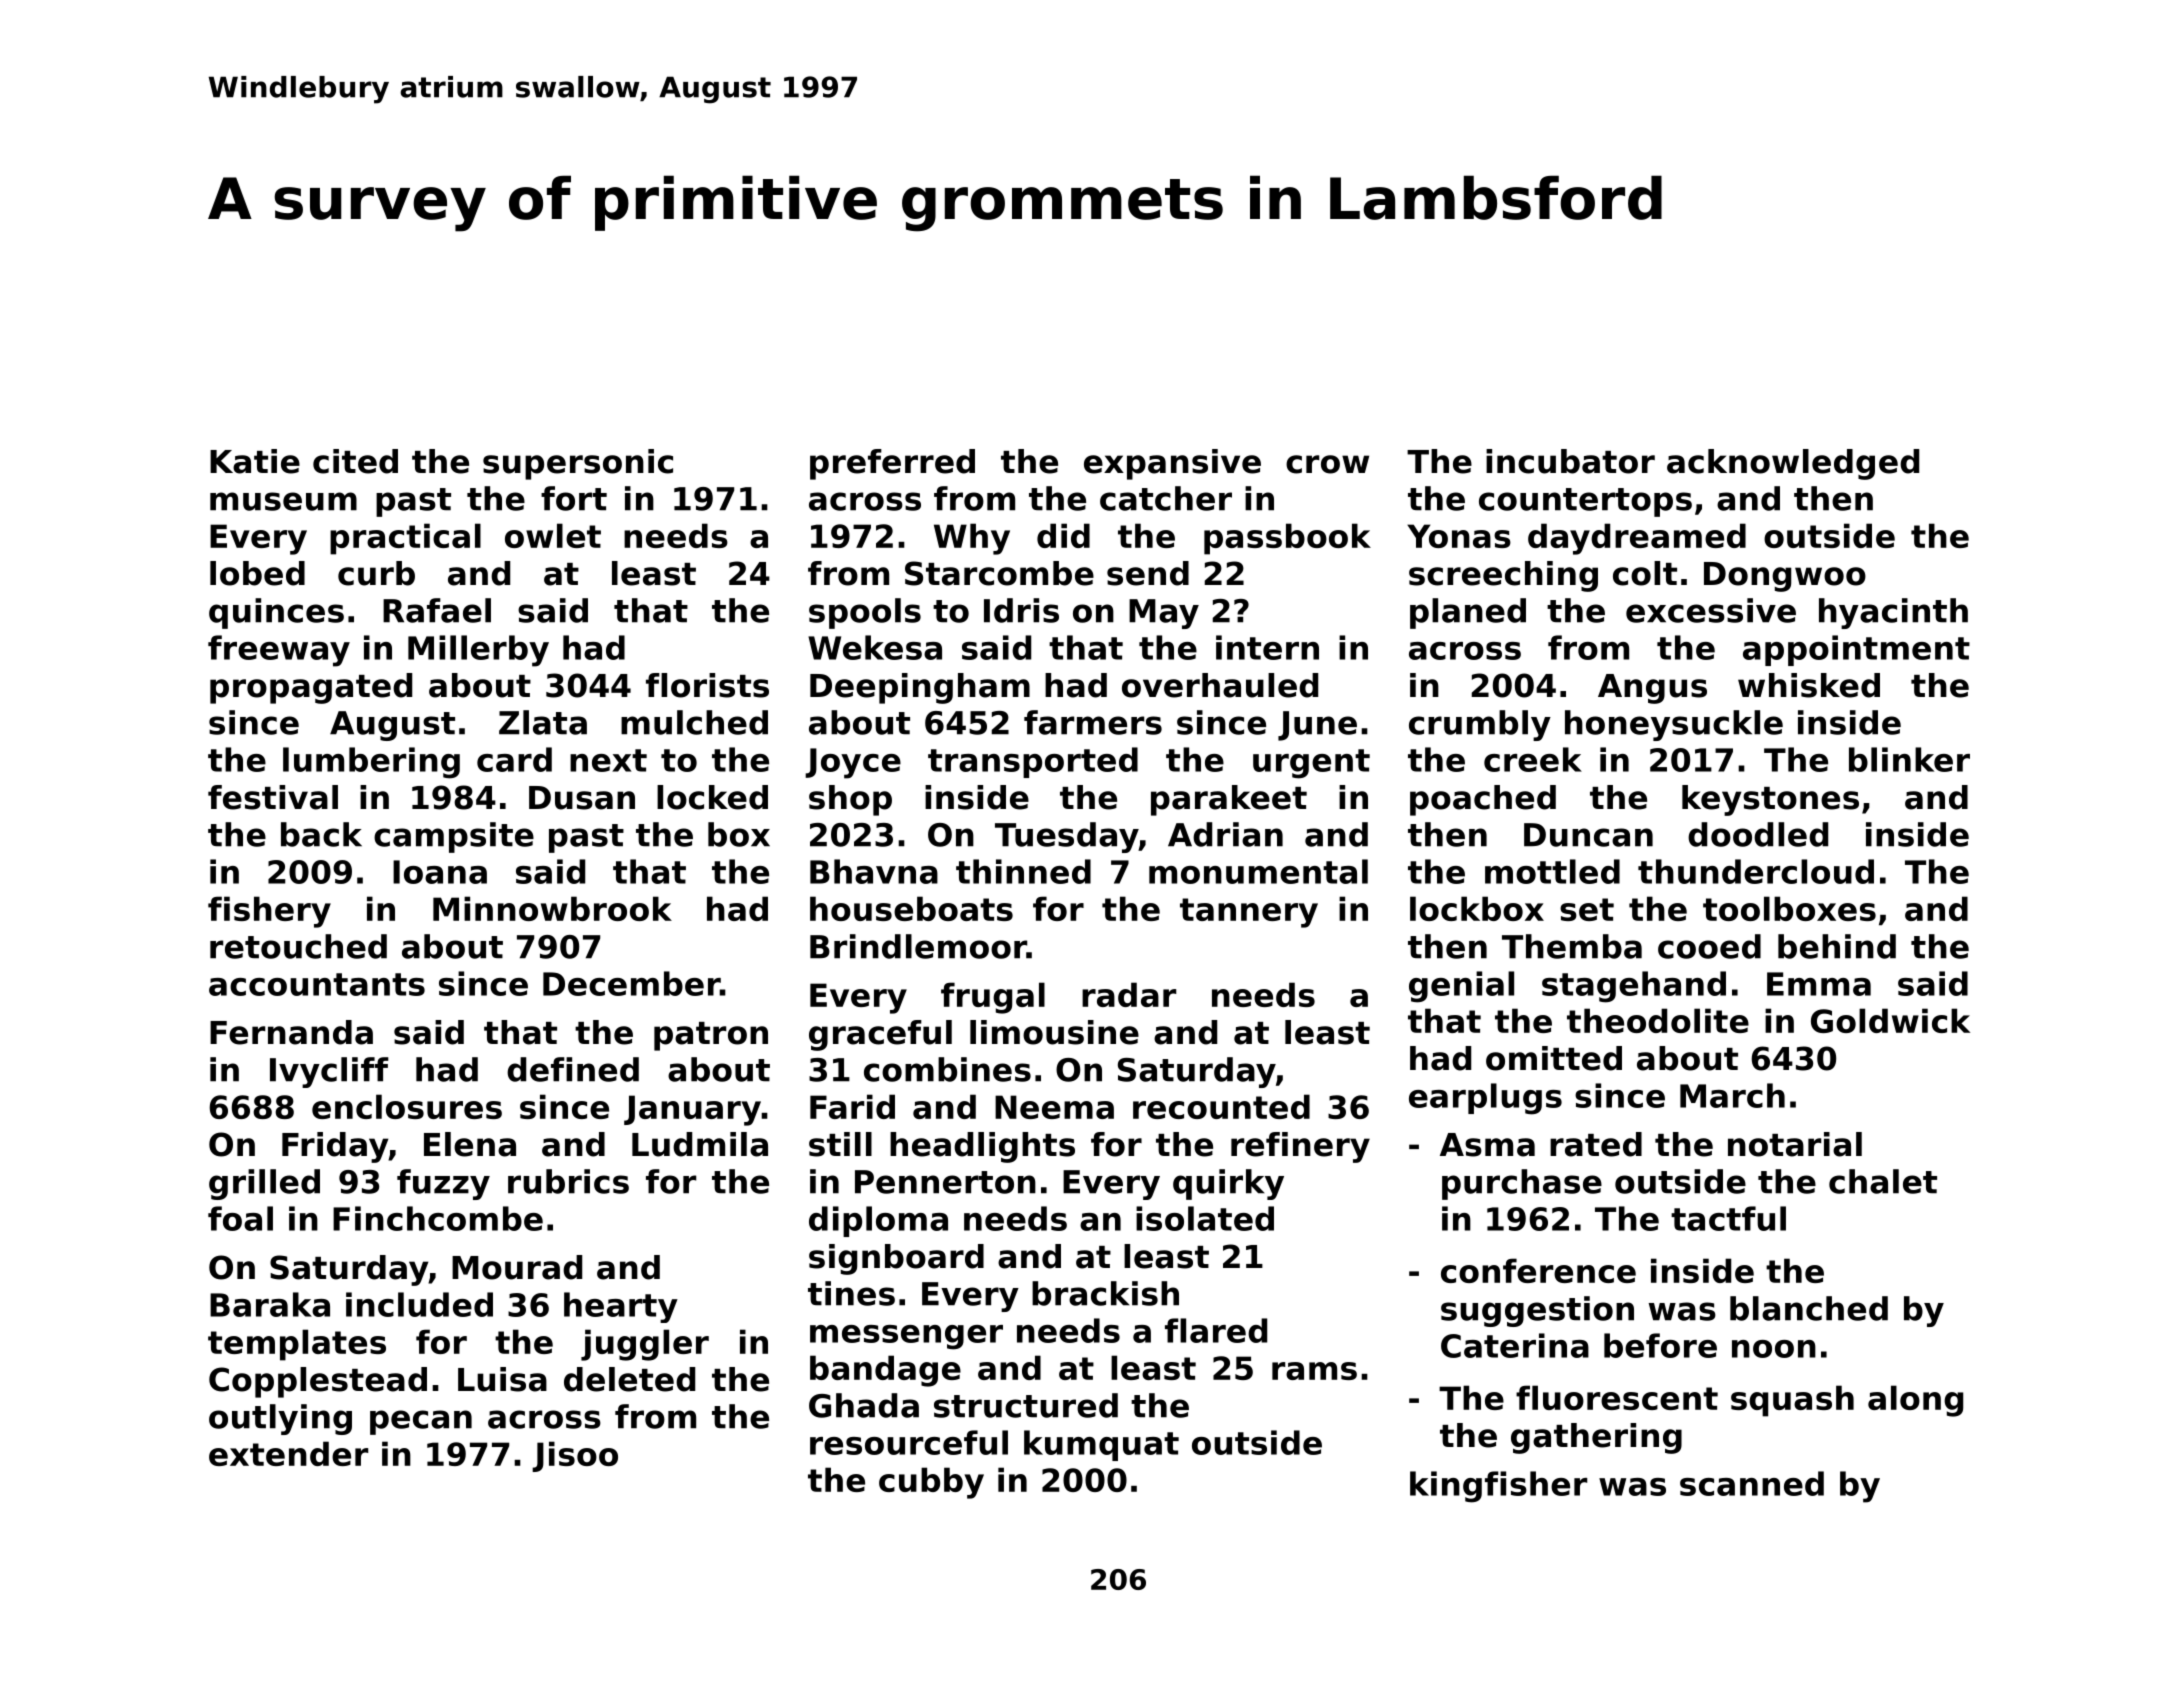 The height and width of the screenshot is (1683, 2178). I want to click on rubrics, so click(568, 1181).
